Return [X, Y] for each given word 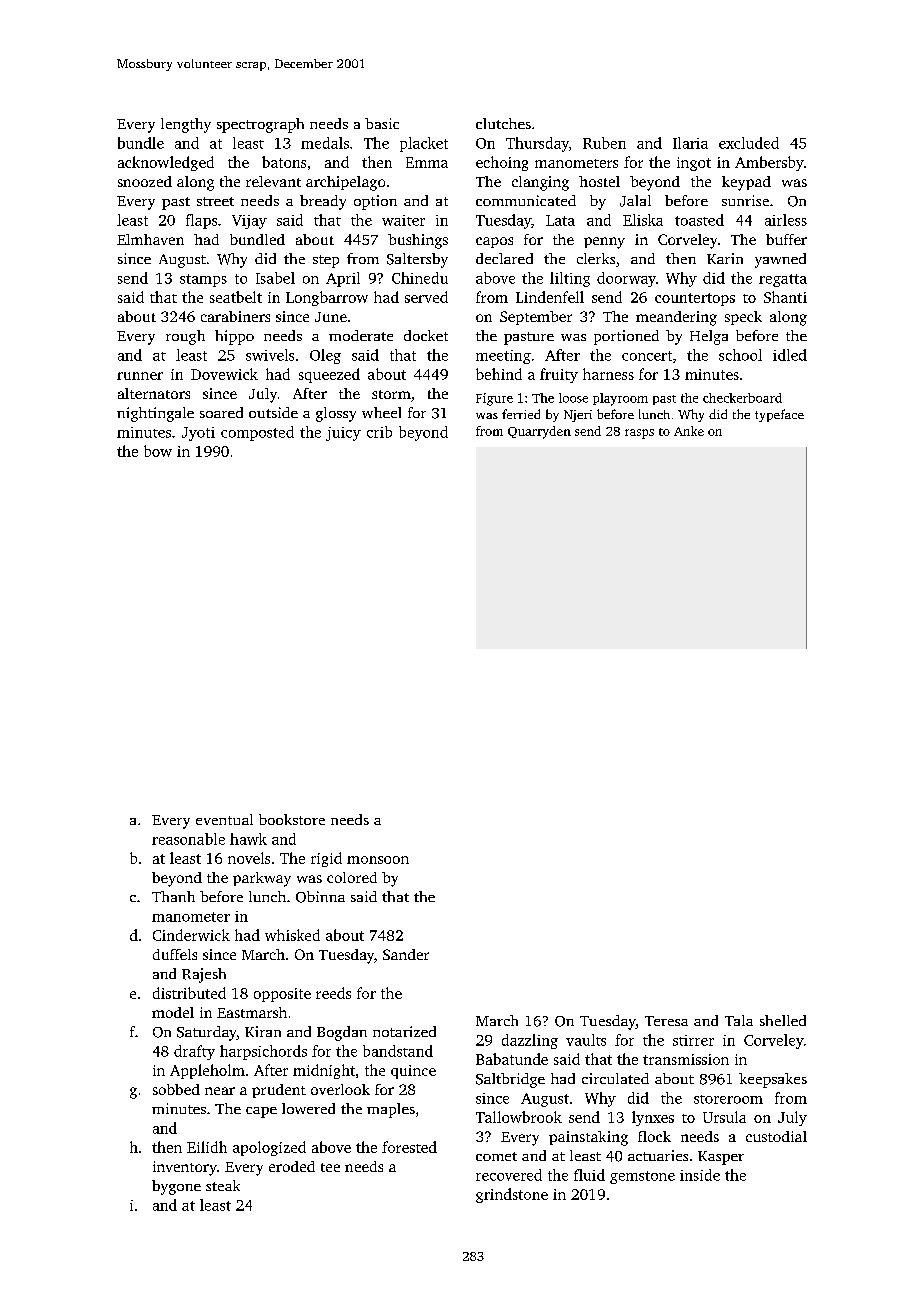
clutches [503, 123]
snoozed [145, 181]
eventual [224, 819]
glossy [336, 414]
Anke [689, 431]
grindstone [512, 1195]
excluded [749, 143]
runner [140, 376]
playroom [620, 399]
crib [379, 432]
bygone [176, 1187]
